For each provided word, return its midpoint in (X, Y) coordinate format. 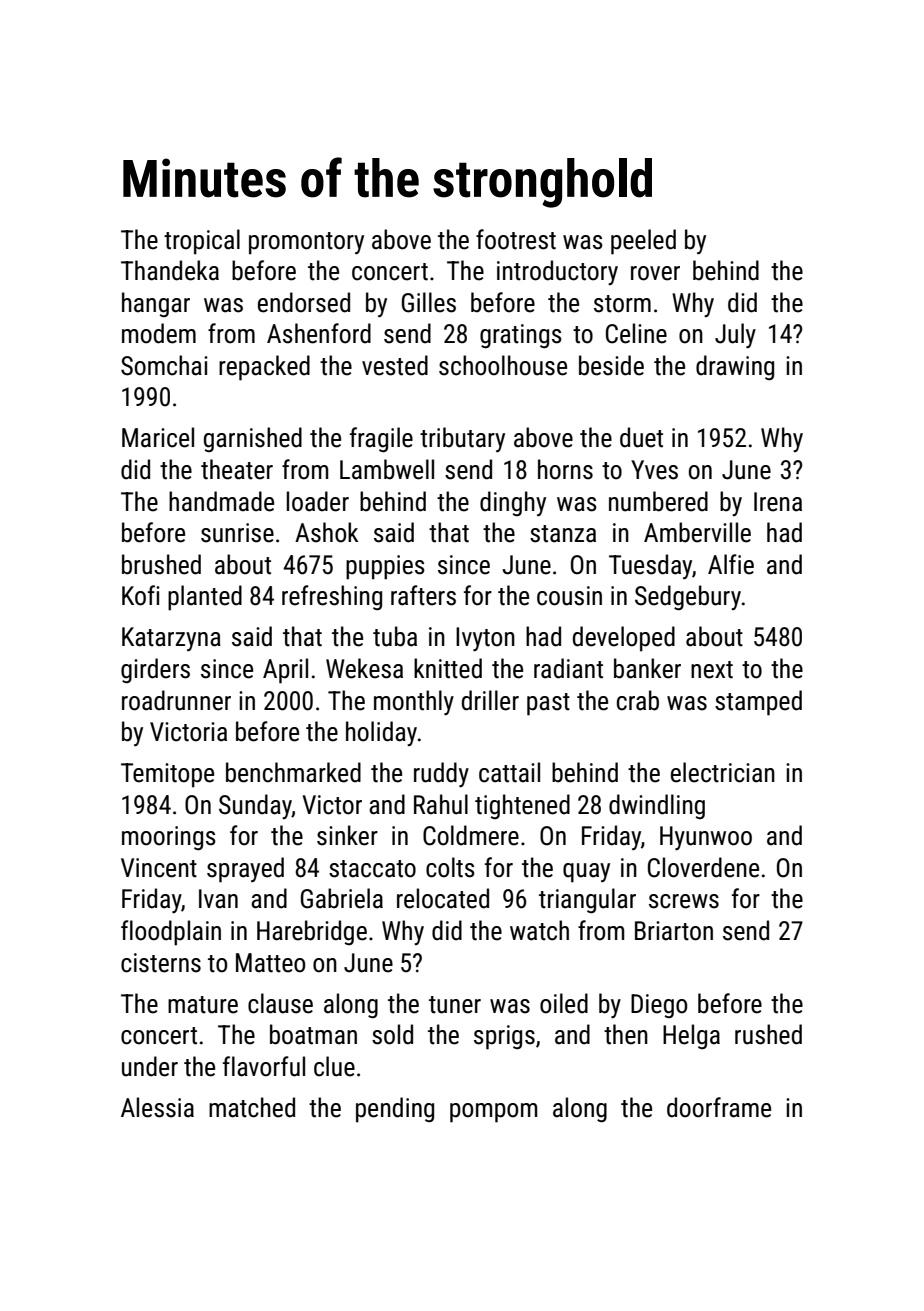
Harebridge (312, 932)
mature (203, 1005)
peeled (643, 242)
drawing (735, 368)
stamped (758, 703)
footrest (516, 239)
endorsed (304, 302)
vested (395, 365)
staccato (372, 869)
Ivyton (485, 639)
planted (205, 598)
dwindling (657, 806)
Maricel (158, 437)
